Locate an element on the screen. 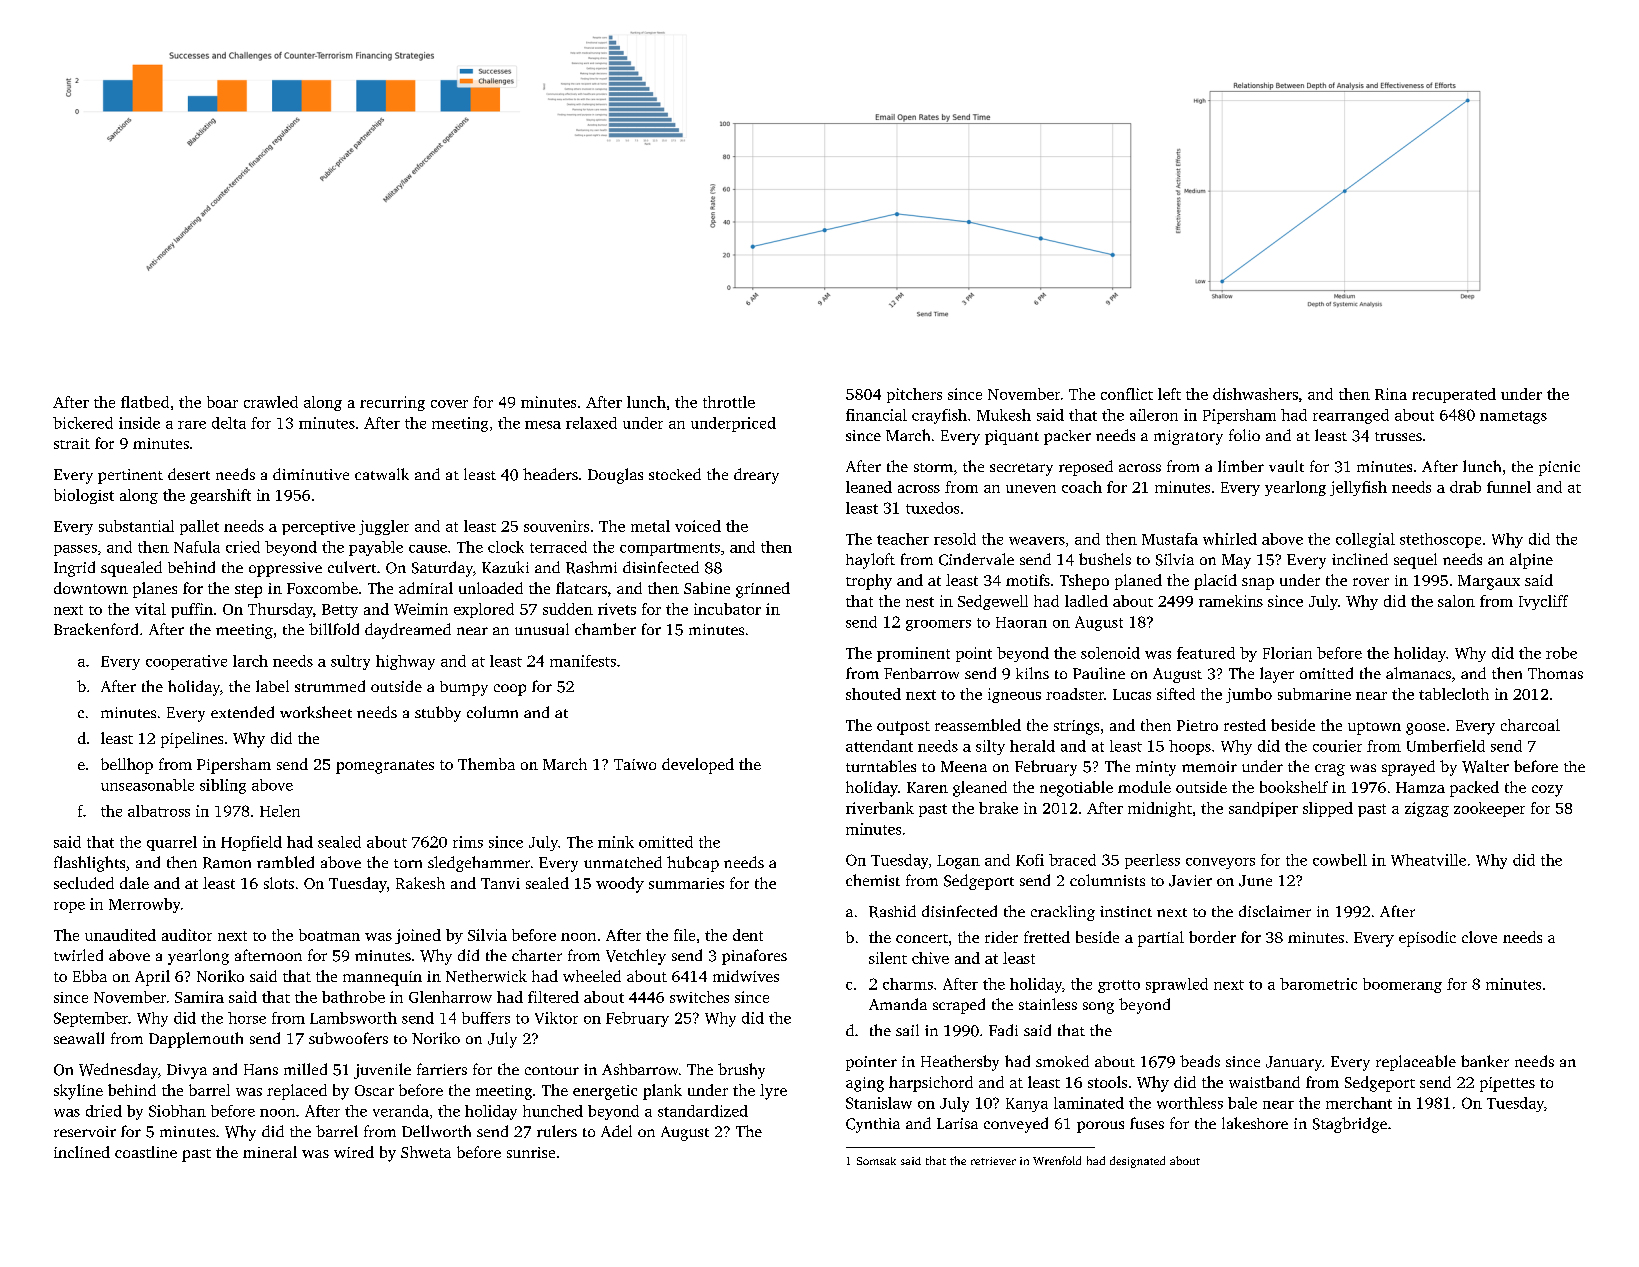 The height and width of the screenshot is (1267, 1639). trusses is located at coordinates (1398, 436).
